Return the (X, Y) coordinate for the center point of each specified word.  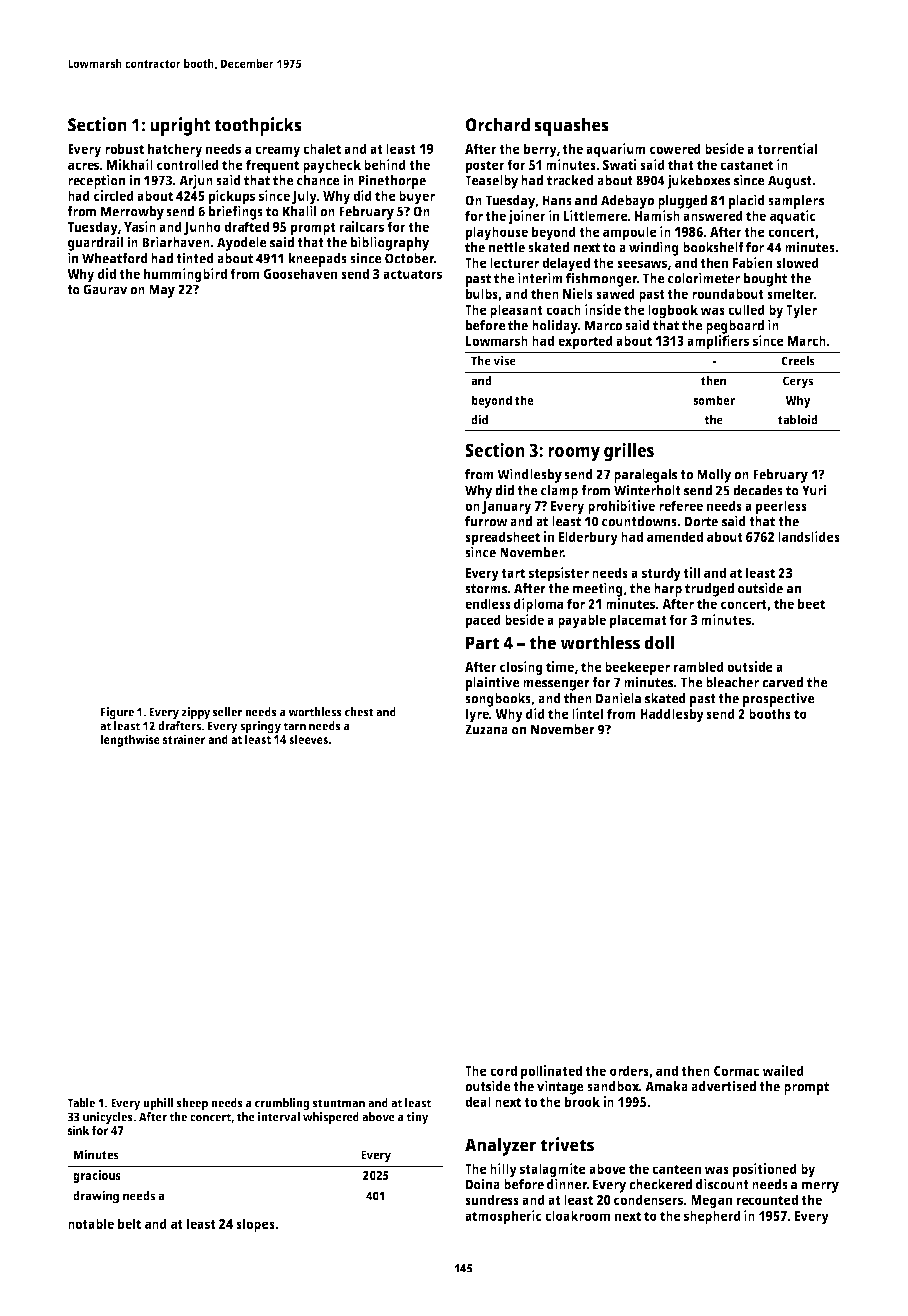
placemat (638, 621)
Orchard (498, 124)
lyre (477, 715)
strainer (184, 739)
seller (228, 712)
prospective (779, 699)
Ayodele (242, 244)
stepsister (559, 574)
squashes (571, 126)
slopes (255, 1225)
